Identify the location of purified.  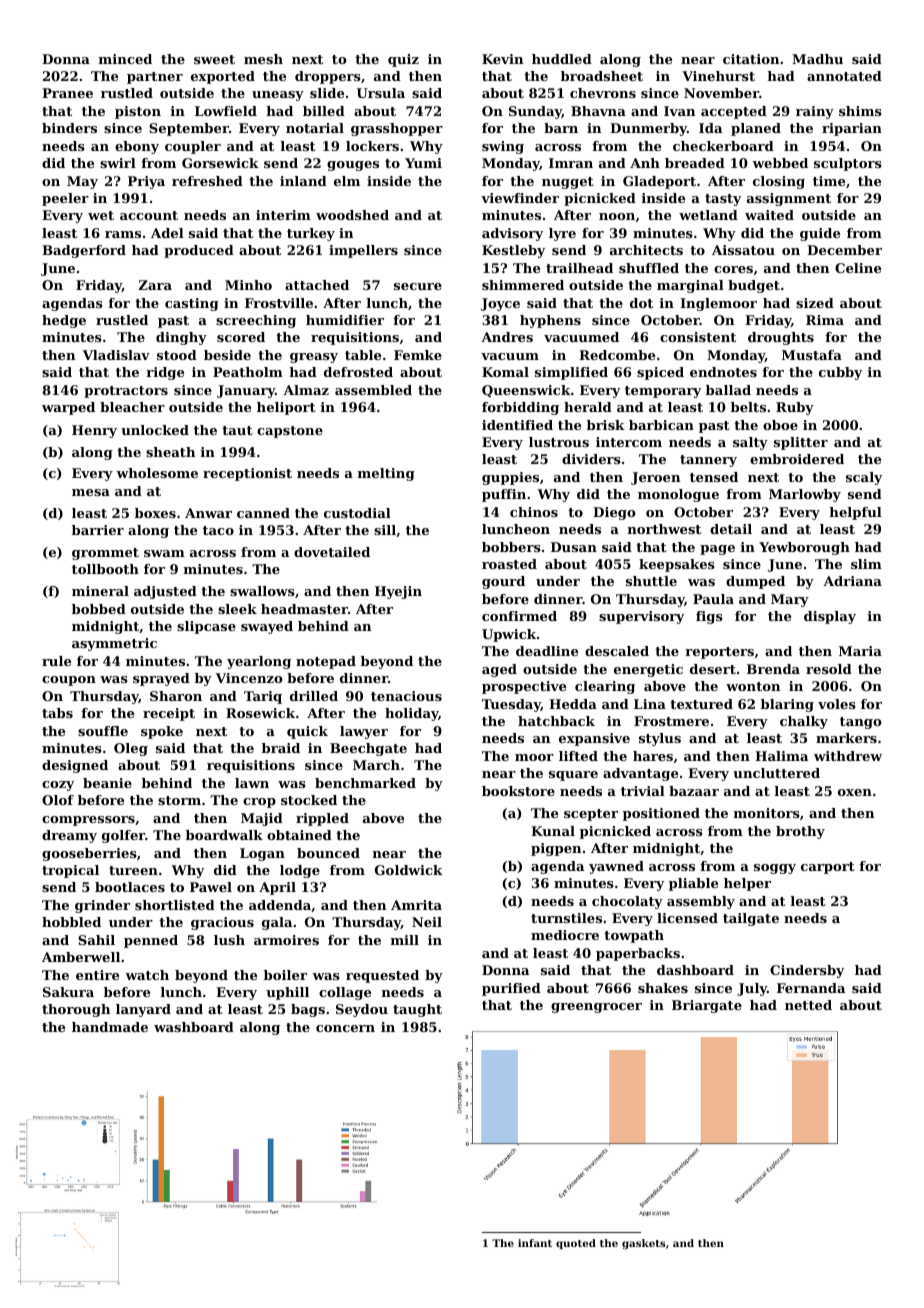
(511, 989).
